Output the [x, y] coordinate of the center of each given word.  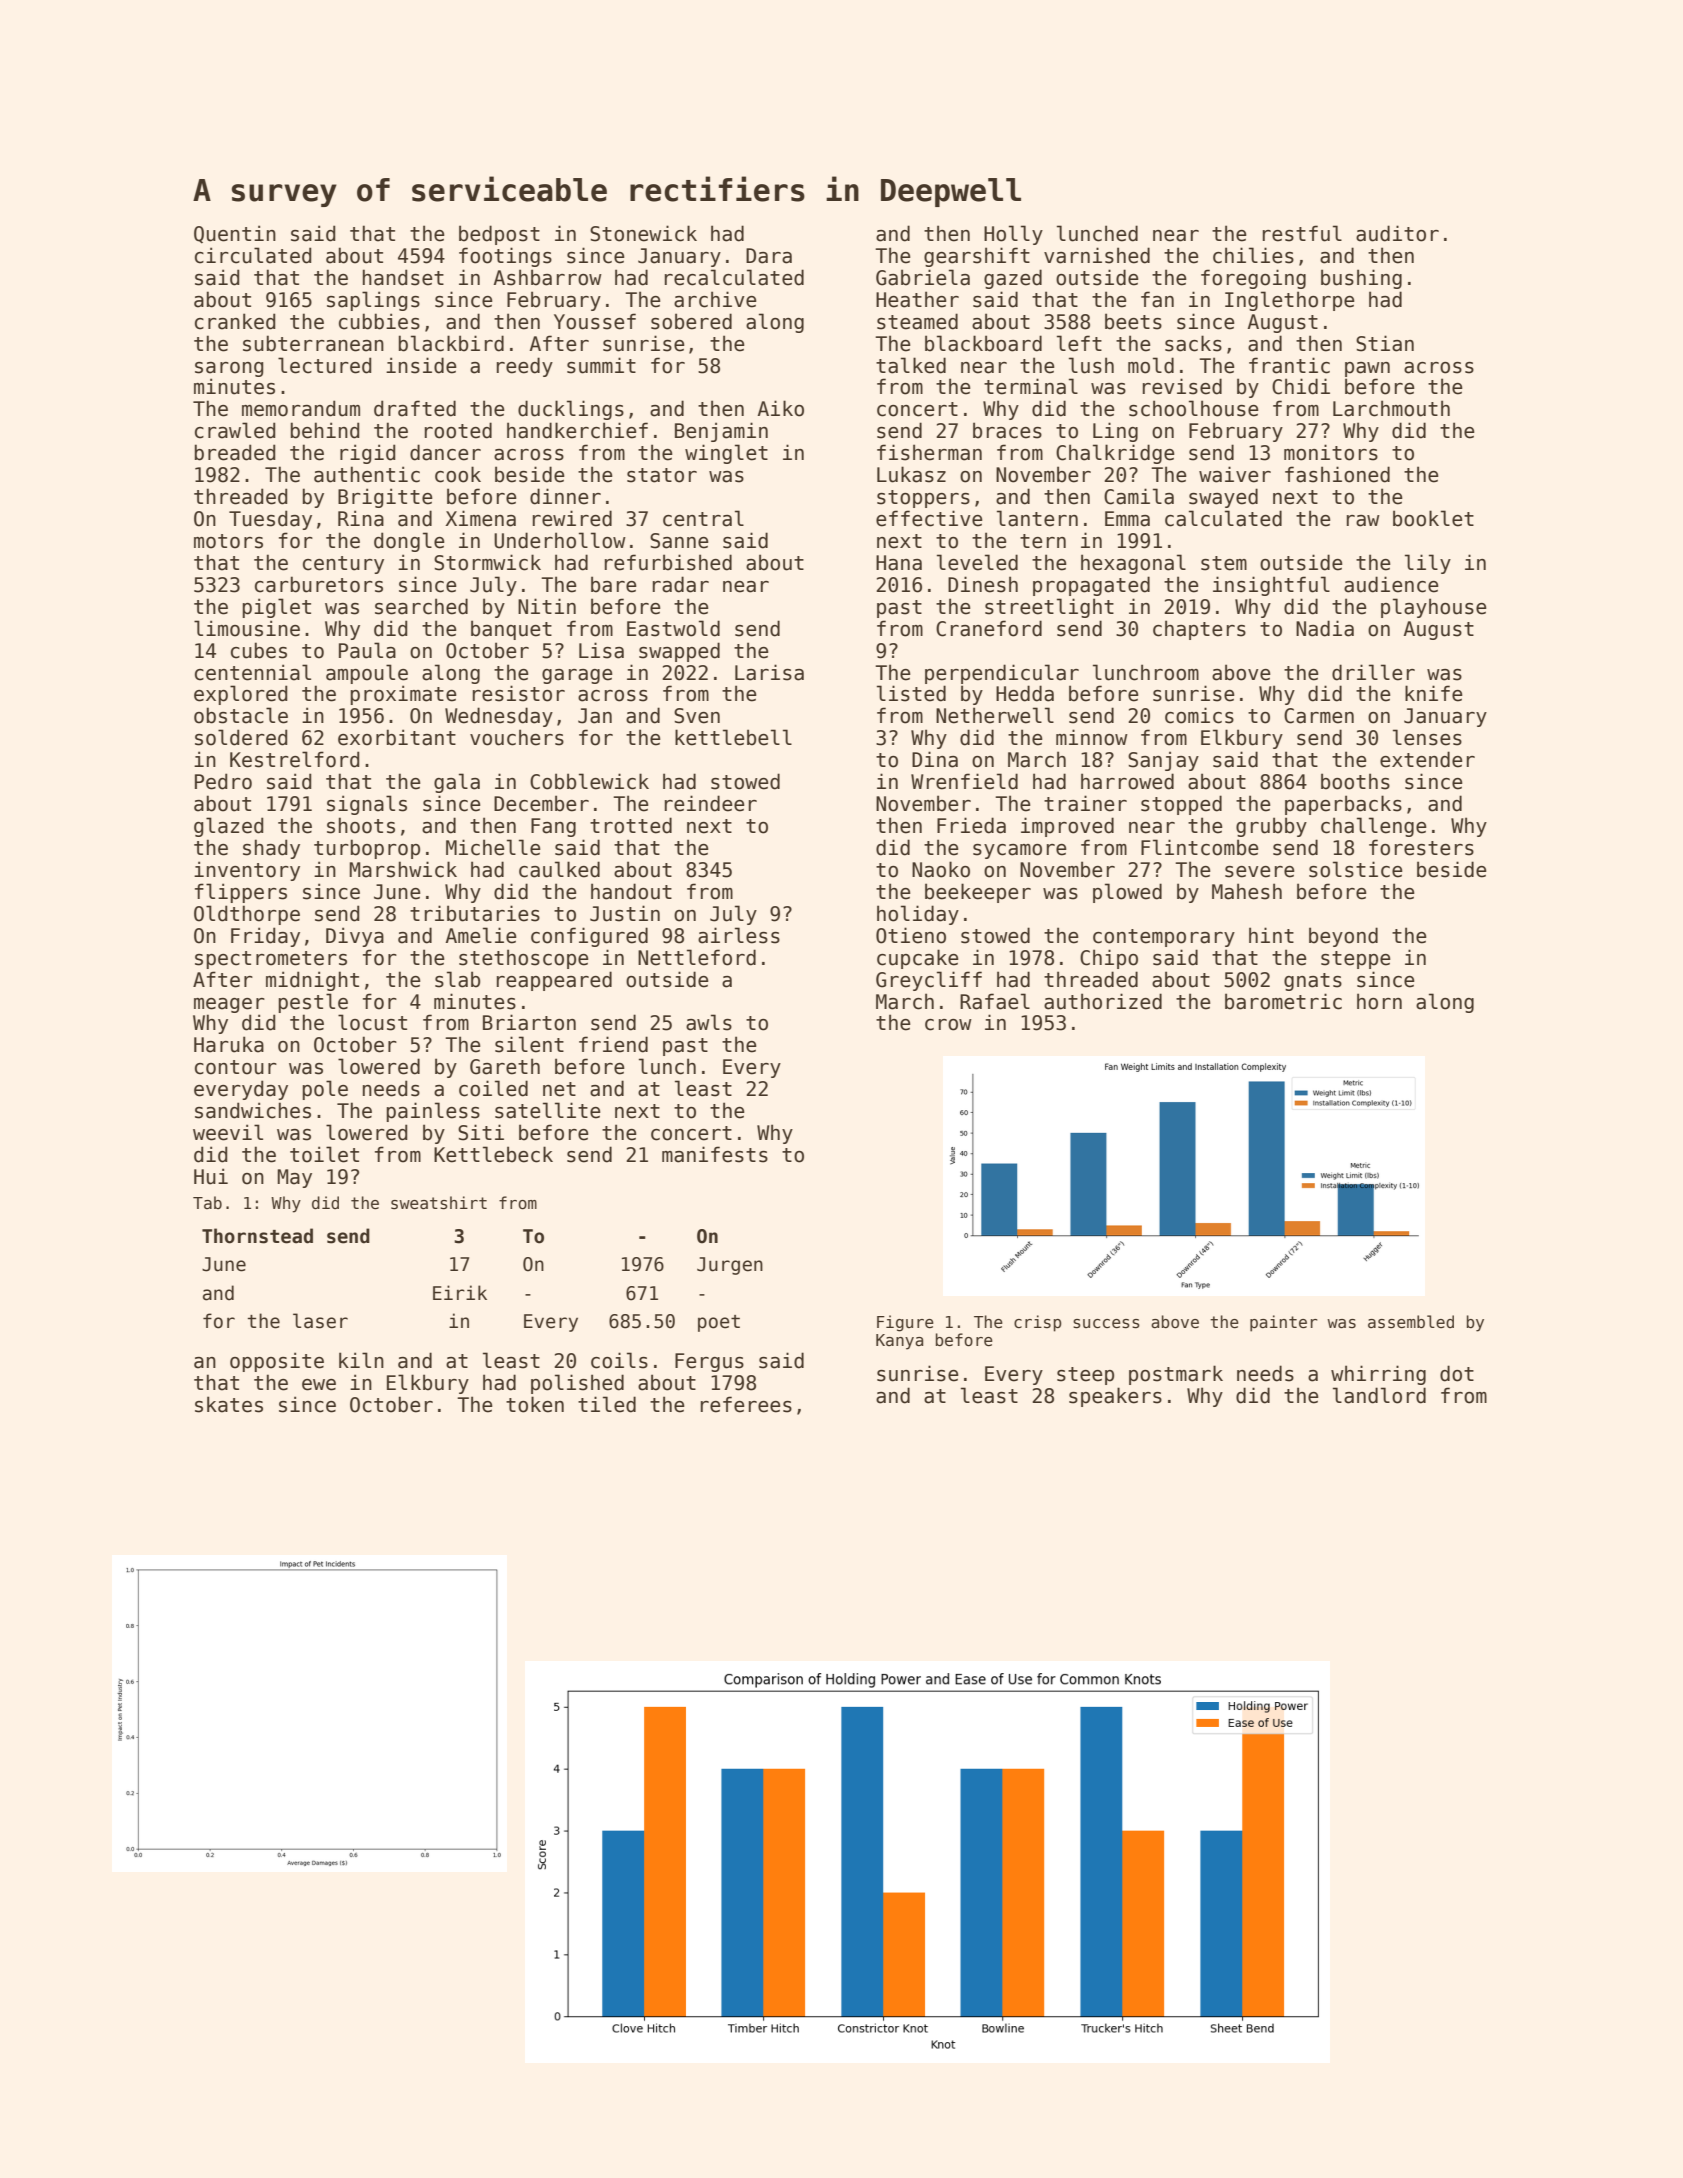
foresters [1421, 847]
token [535, 1404]
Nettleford [697, 957]
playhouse [1434, 608]
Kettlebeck [493, 1154]
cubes [259, 650]
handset [403, 277]
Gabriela [923, 277]
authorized [1103, 1001]
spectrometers [271, 960]
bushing [1361, 279]
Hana [899, 563]
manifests [715, 1154]
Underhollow [560, 540]
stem [1224, 563]
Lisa [601, 650]
